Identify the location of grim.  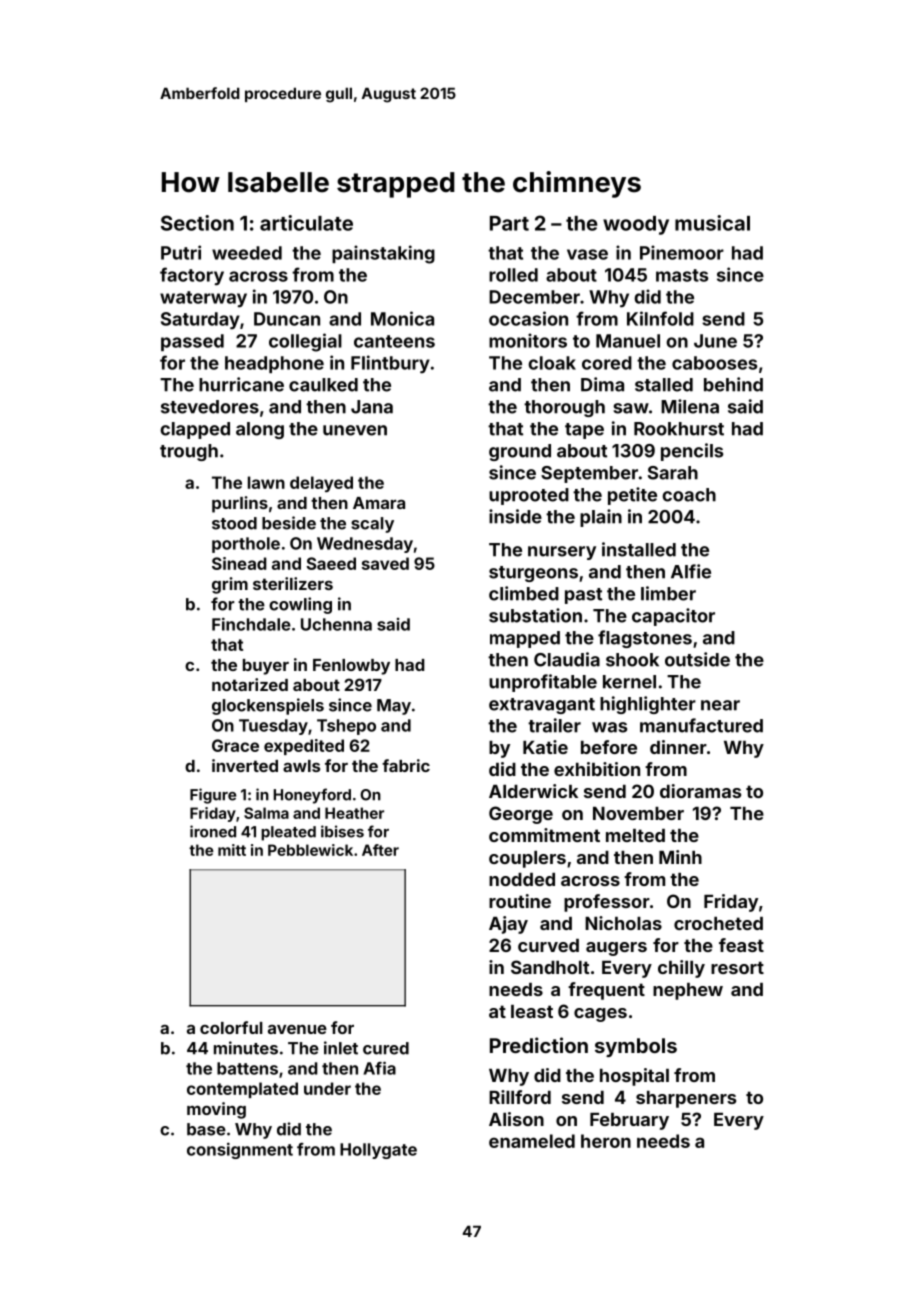
(230, 585).
